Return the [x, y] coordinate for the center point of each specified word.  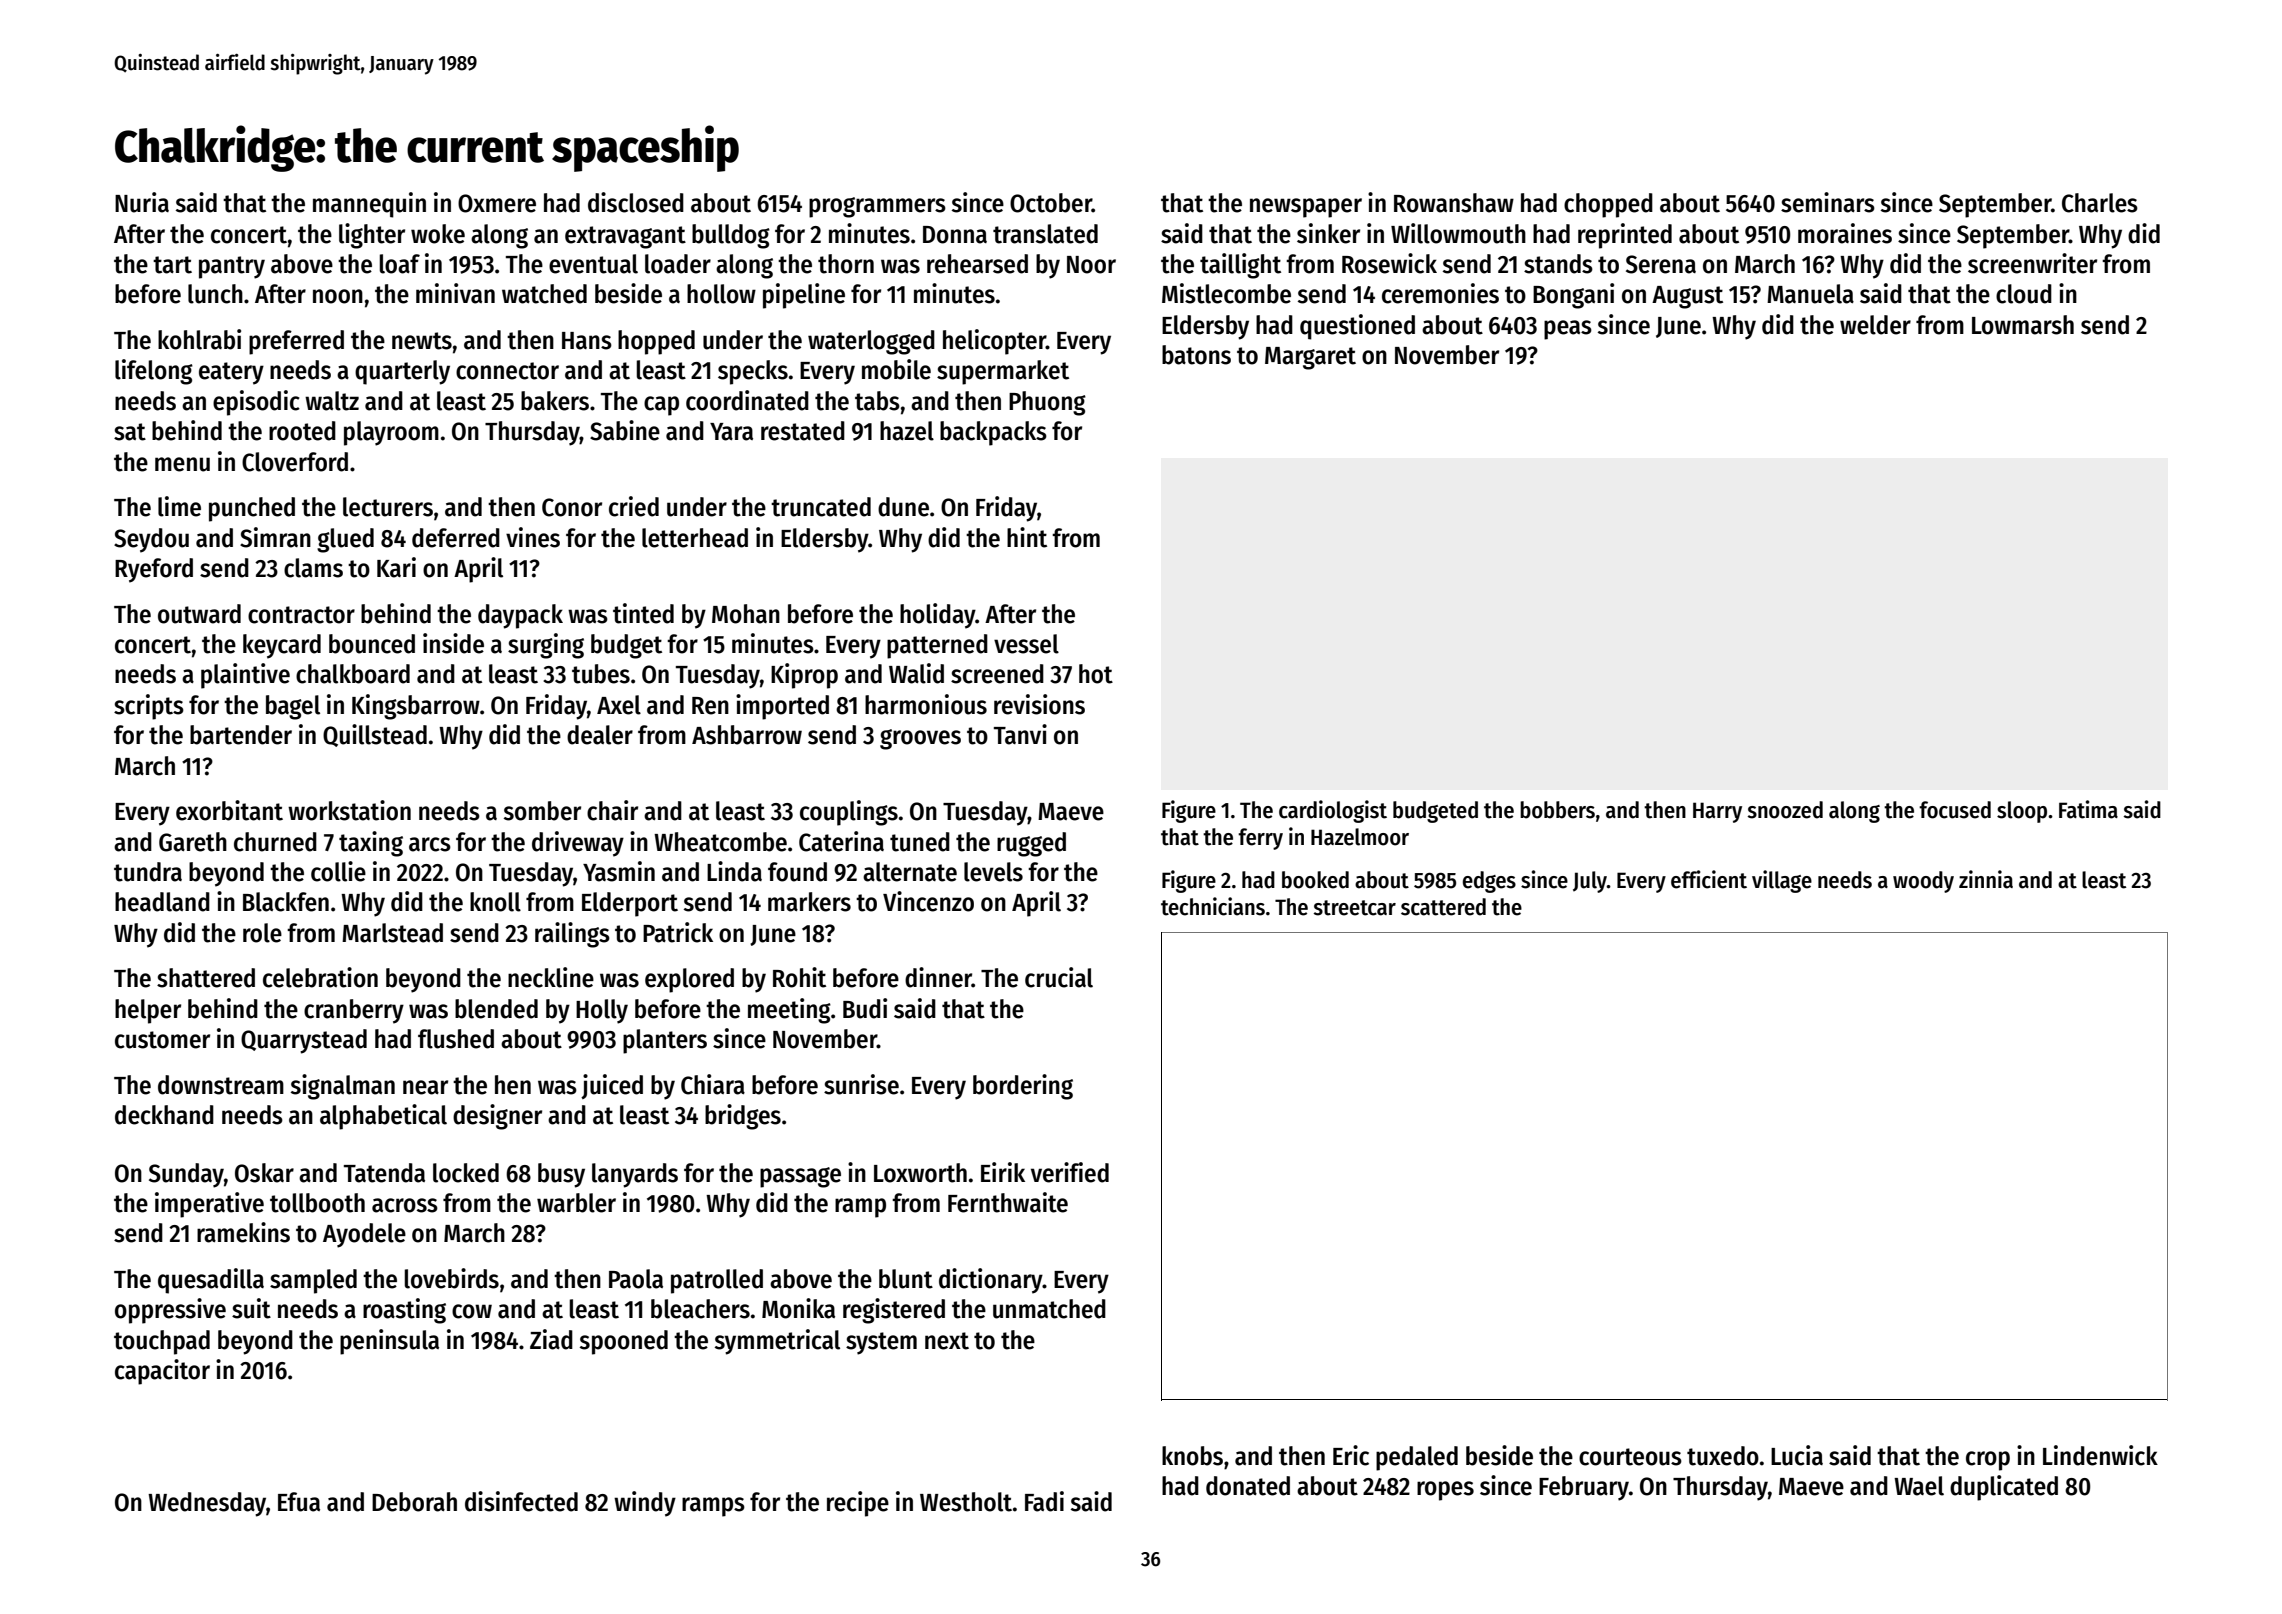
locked [466, 1173]
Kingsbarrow [416, 707]
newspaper [1306, 208]
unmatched [1049, 1309]
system [881, 1343]
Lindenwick [2100, 1455]
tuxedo [1723, 1456]
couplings [849, 813]
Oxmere [497, 203]
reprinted [1625, 236]
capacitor [162, 1372]
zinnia [1986, 879]
